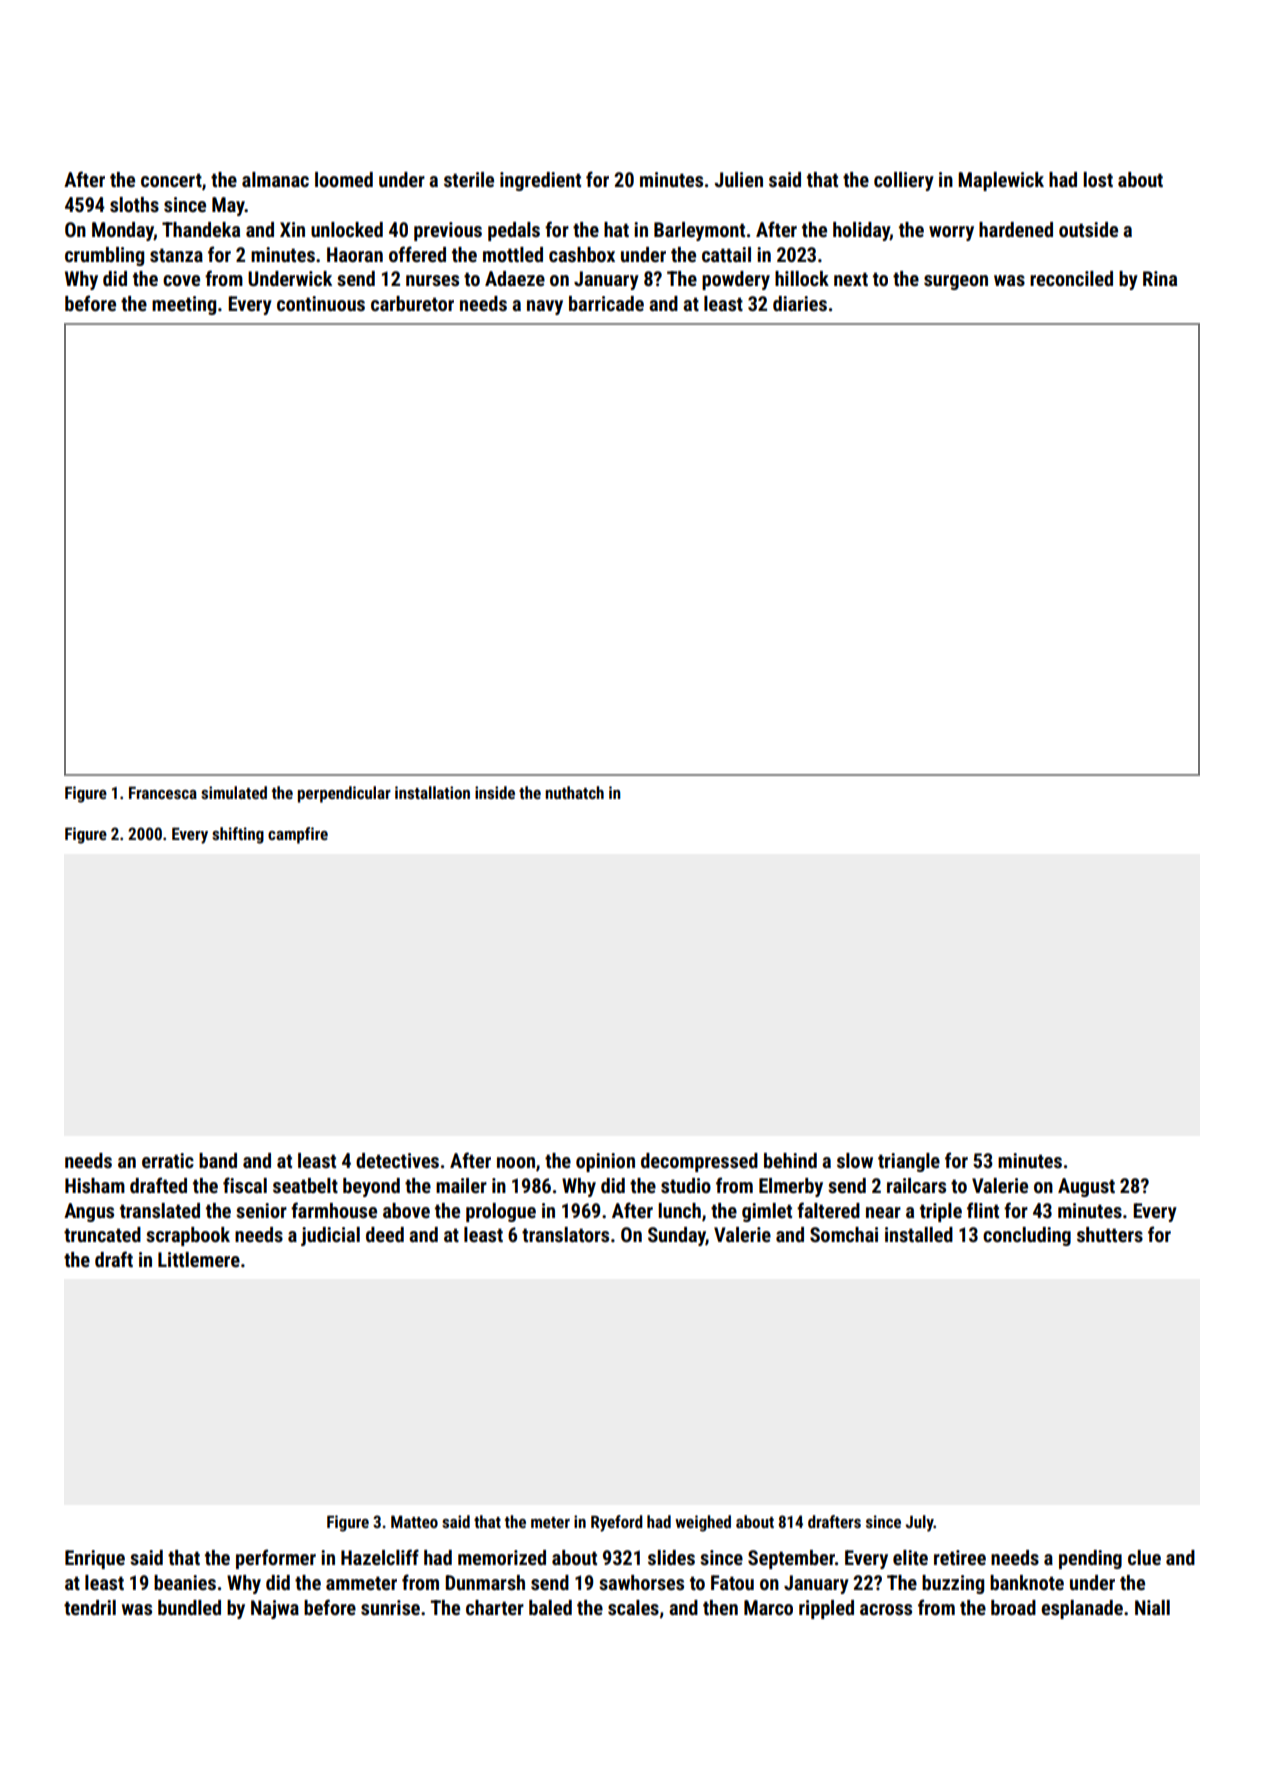 The width and height of the page is (1264, 1787). I want to click on inside, so click(495, 792).
